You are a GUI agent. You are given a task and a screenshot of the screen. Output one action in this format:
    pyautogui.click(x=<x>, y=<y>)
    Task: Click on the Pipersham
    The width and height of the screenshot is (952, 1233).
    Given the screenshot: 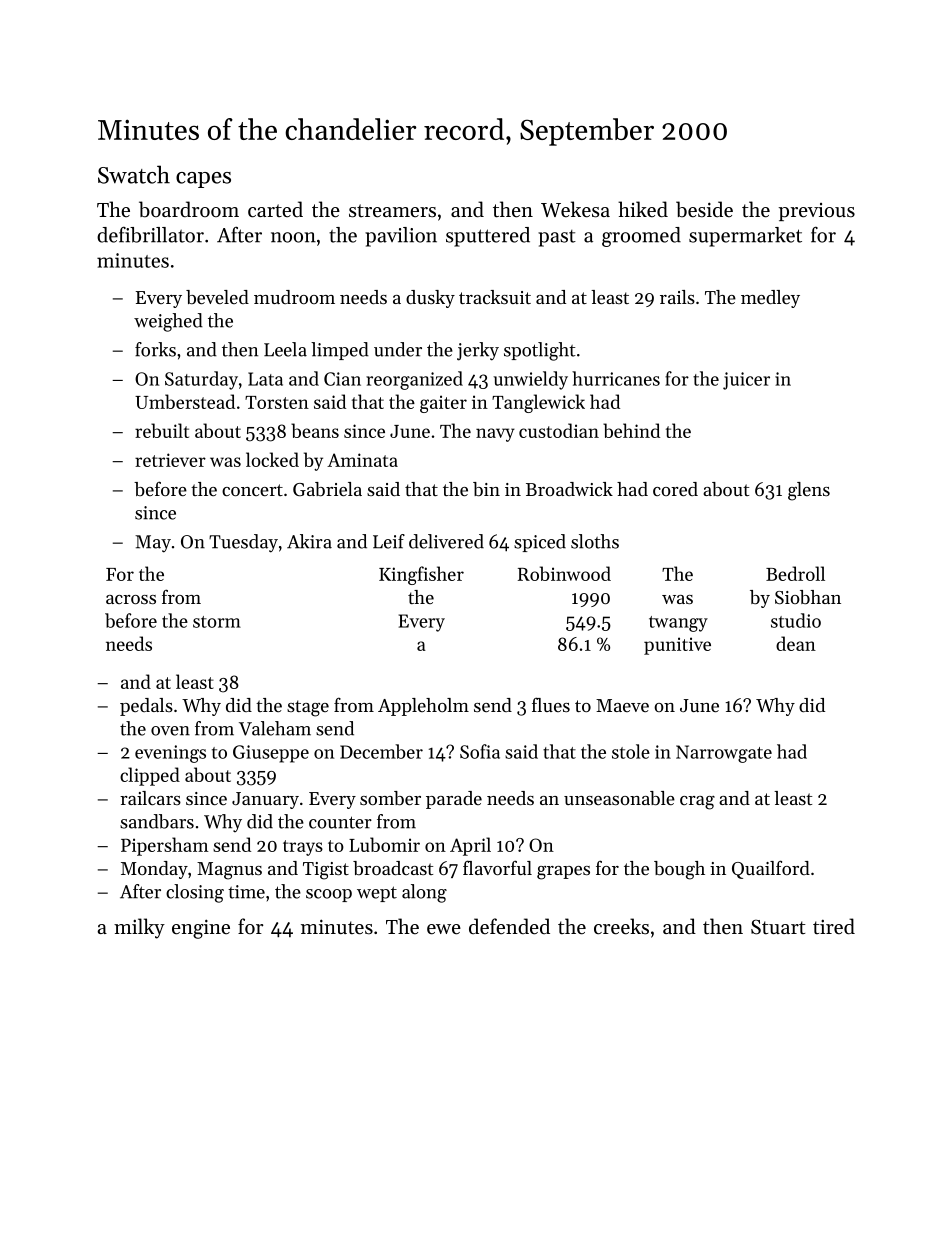 What is the action you would take?
    pyautogui.click(x=165, y=846)
